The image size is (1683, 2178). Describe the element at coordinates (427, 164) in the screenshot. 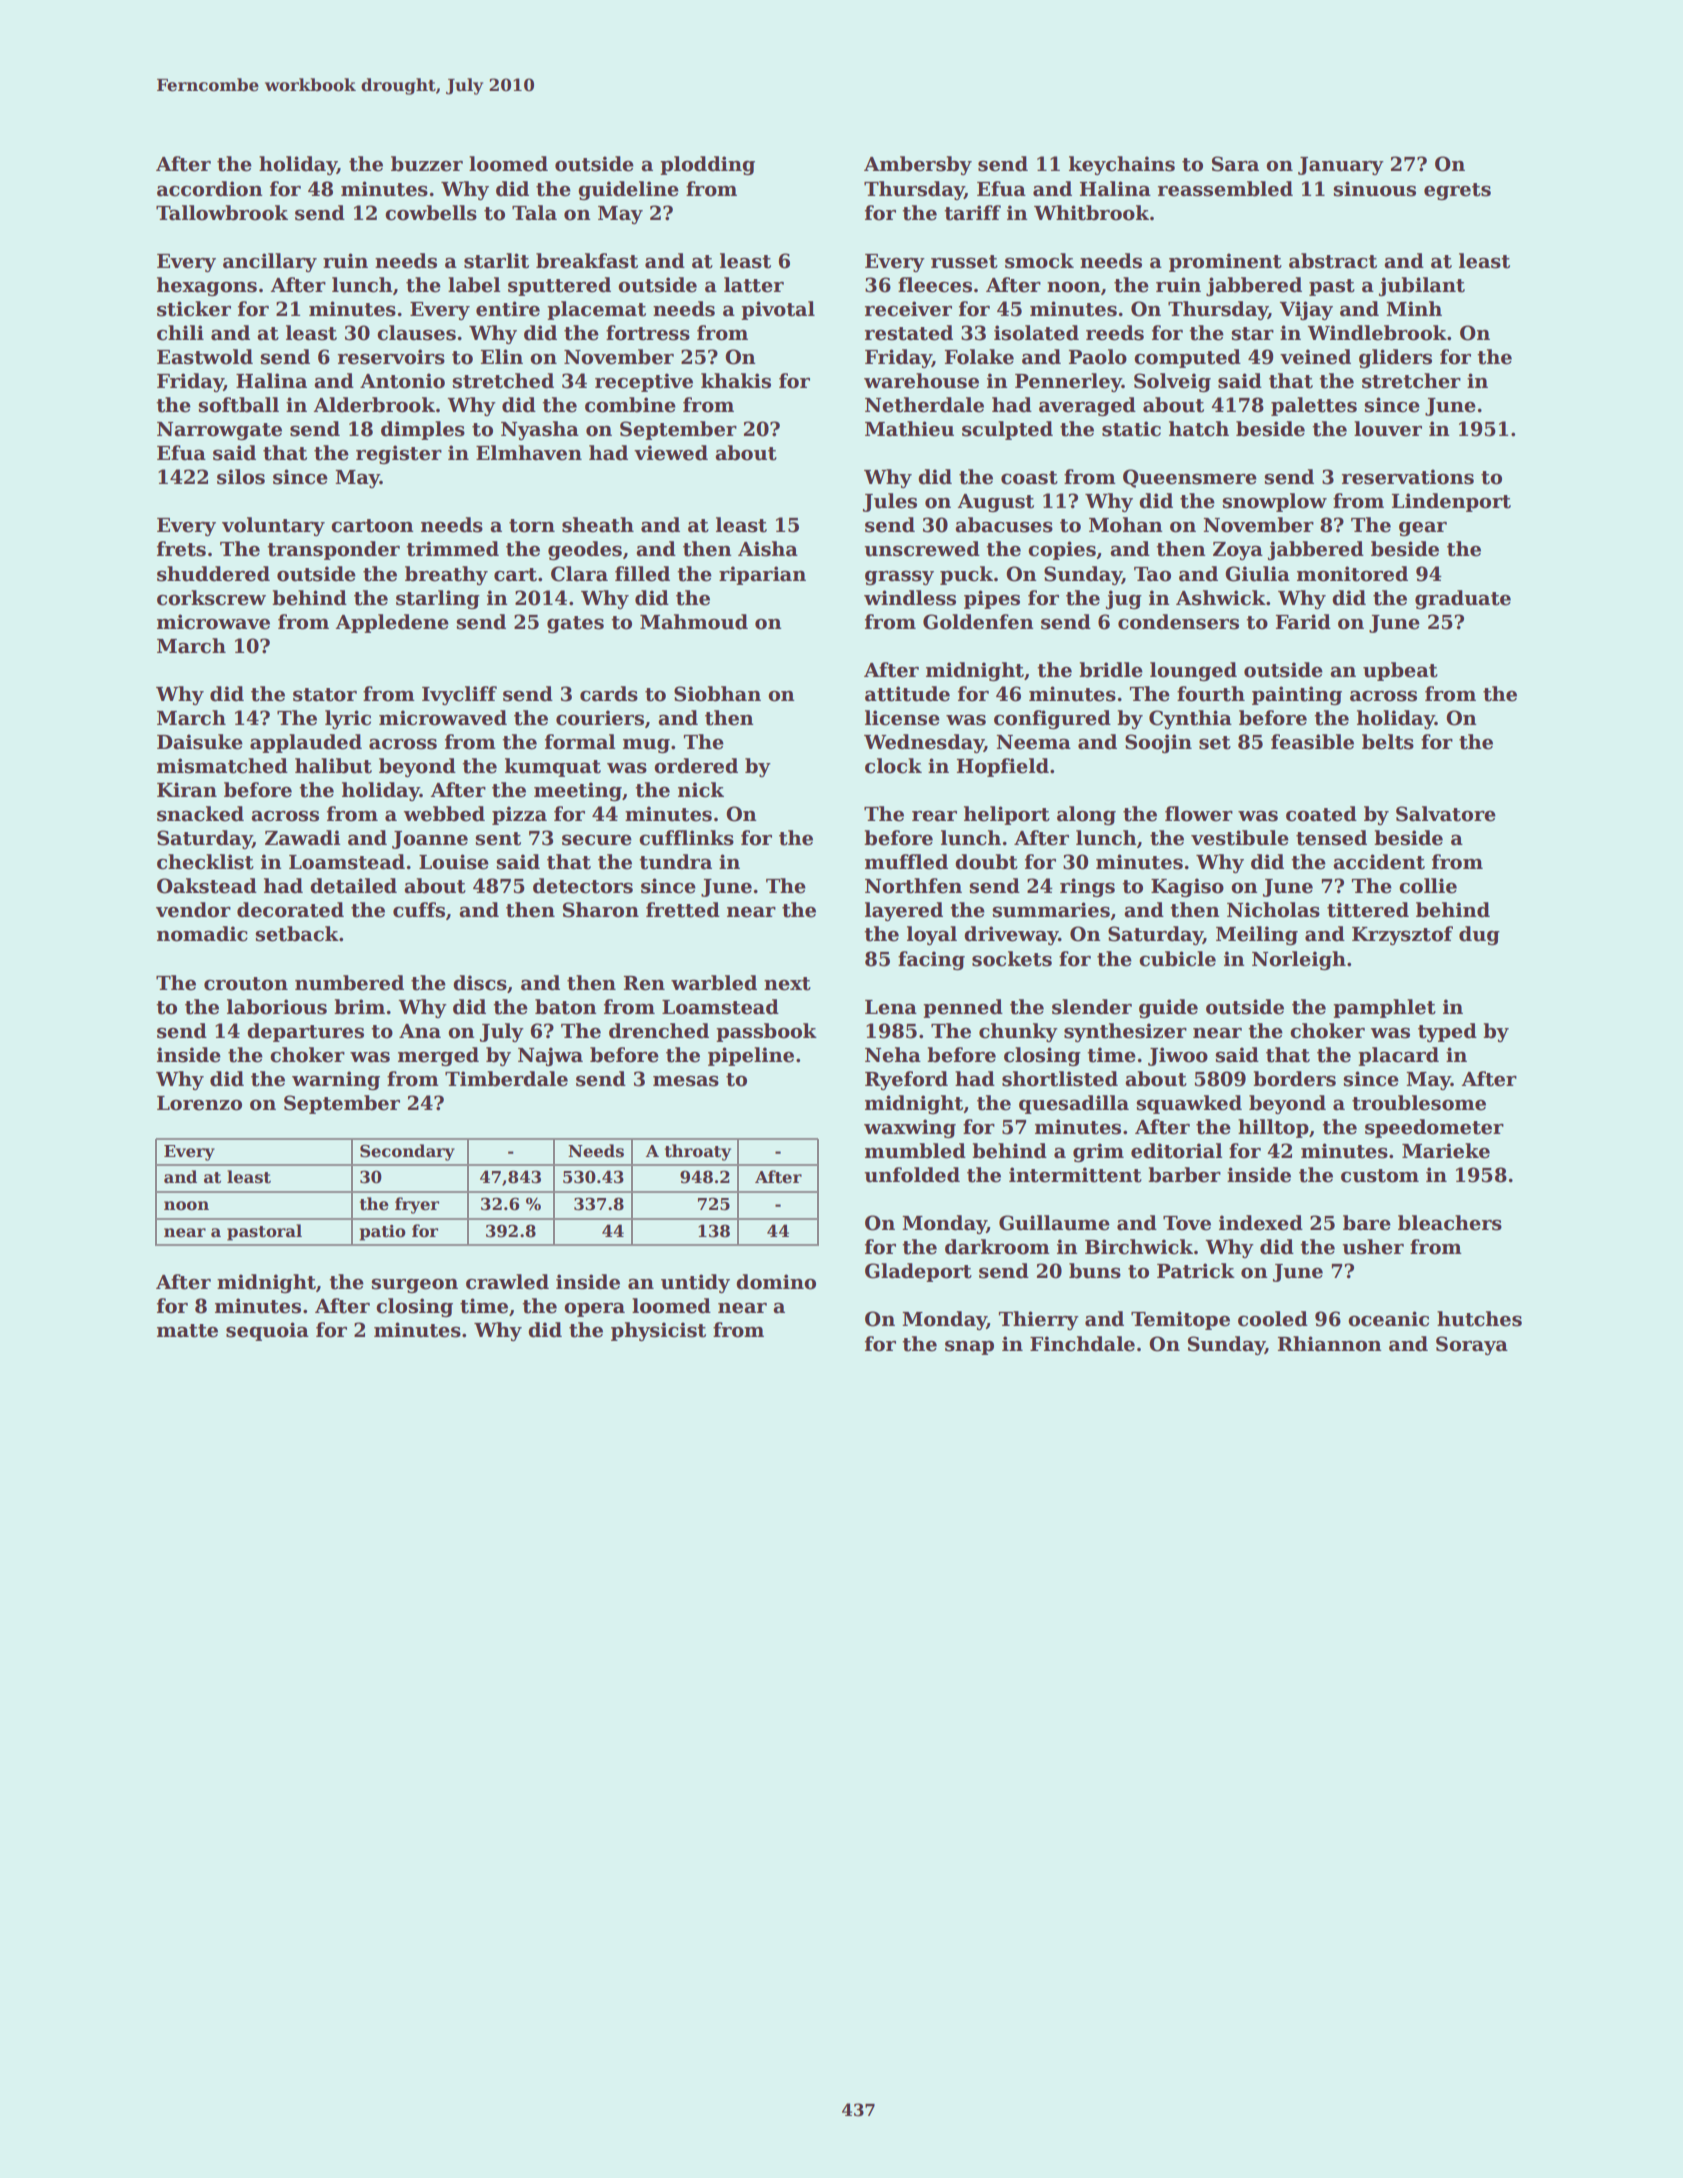

I see `buzzer` at that location.
